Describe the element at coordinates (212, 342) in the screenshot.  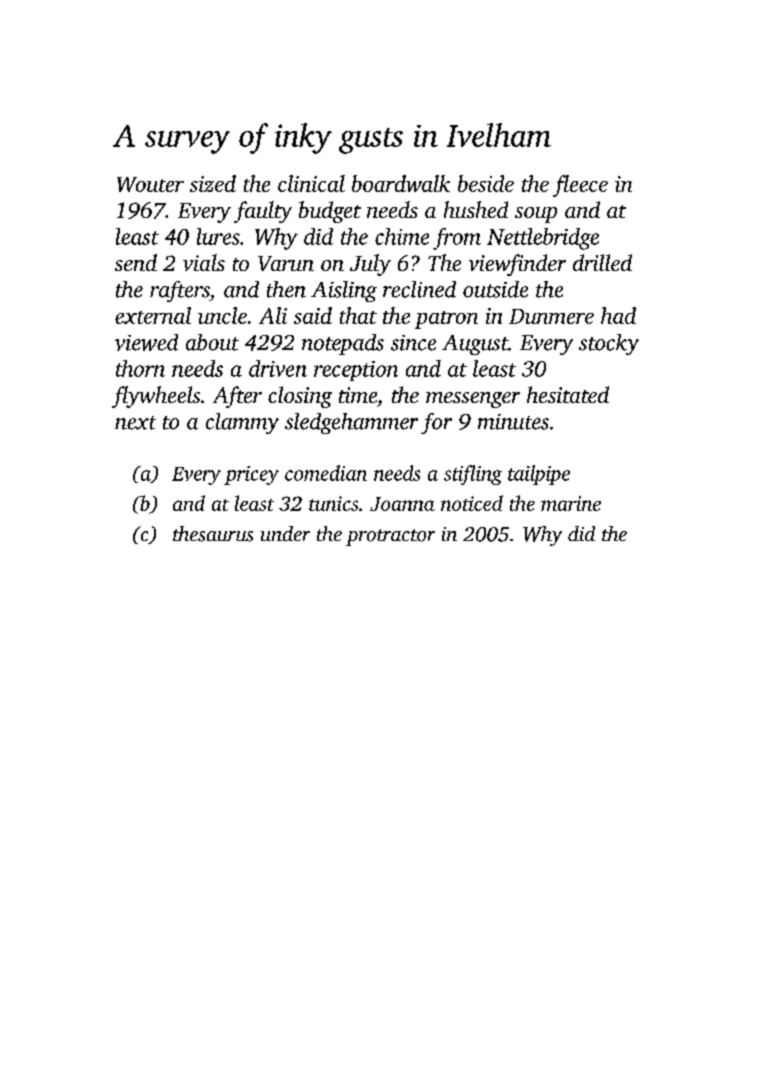
I see `about` at that location.
